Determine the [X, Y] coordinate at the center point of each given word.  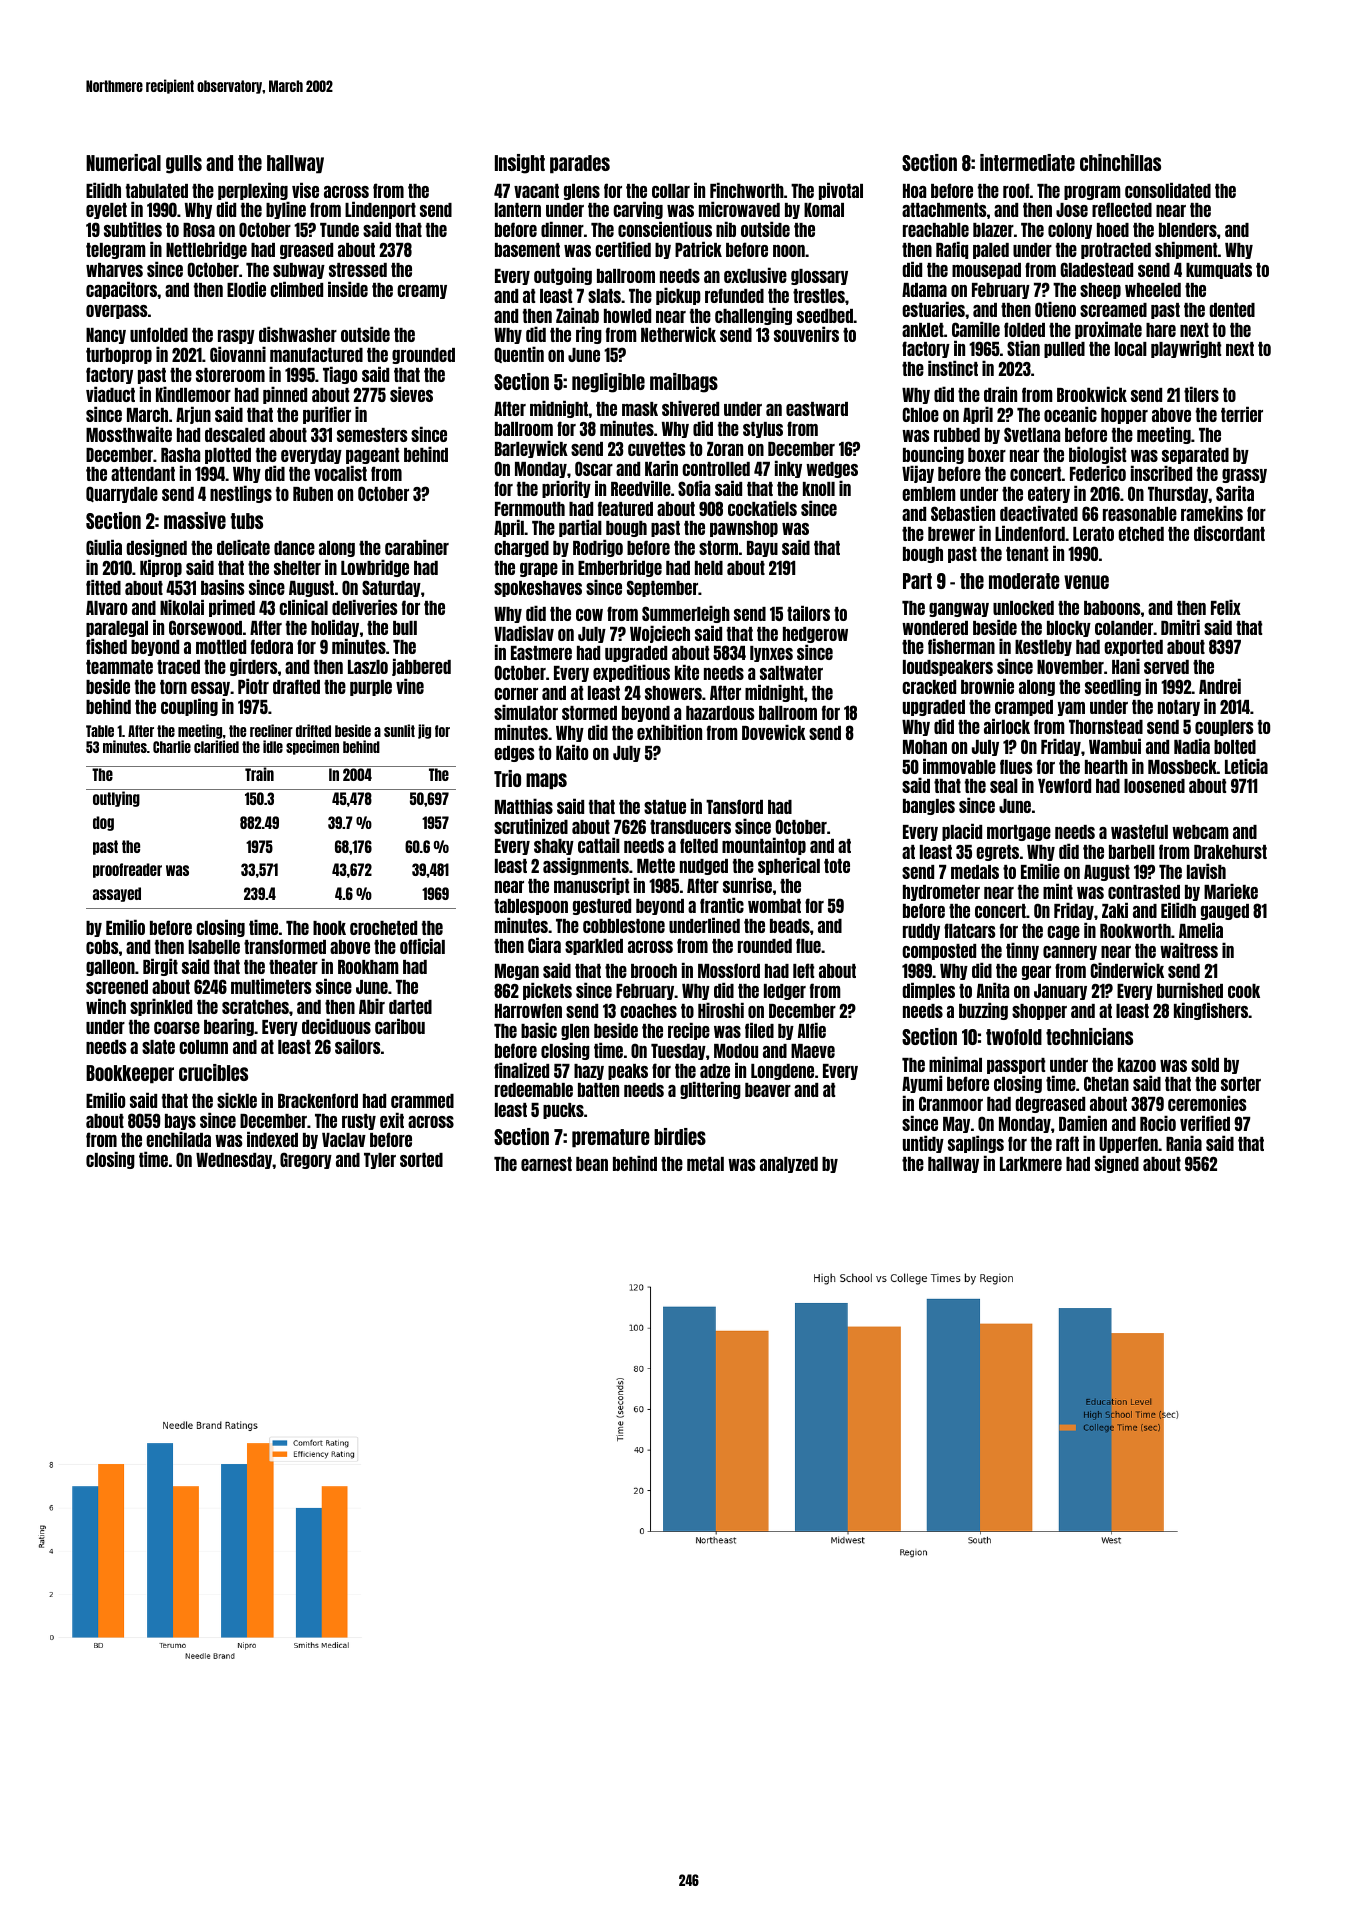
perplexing [253, 191]
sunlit [399, 730]
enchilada [178, 1139]
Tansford [734, 806]
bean [592, 1164]
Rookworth [1135, 931]
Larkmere [1031, 1164]
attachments [944, 210]
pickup [678, 296]
